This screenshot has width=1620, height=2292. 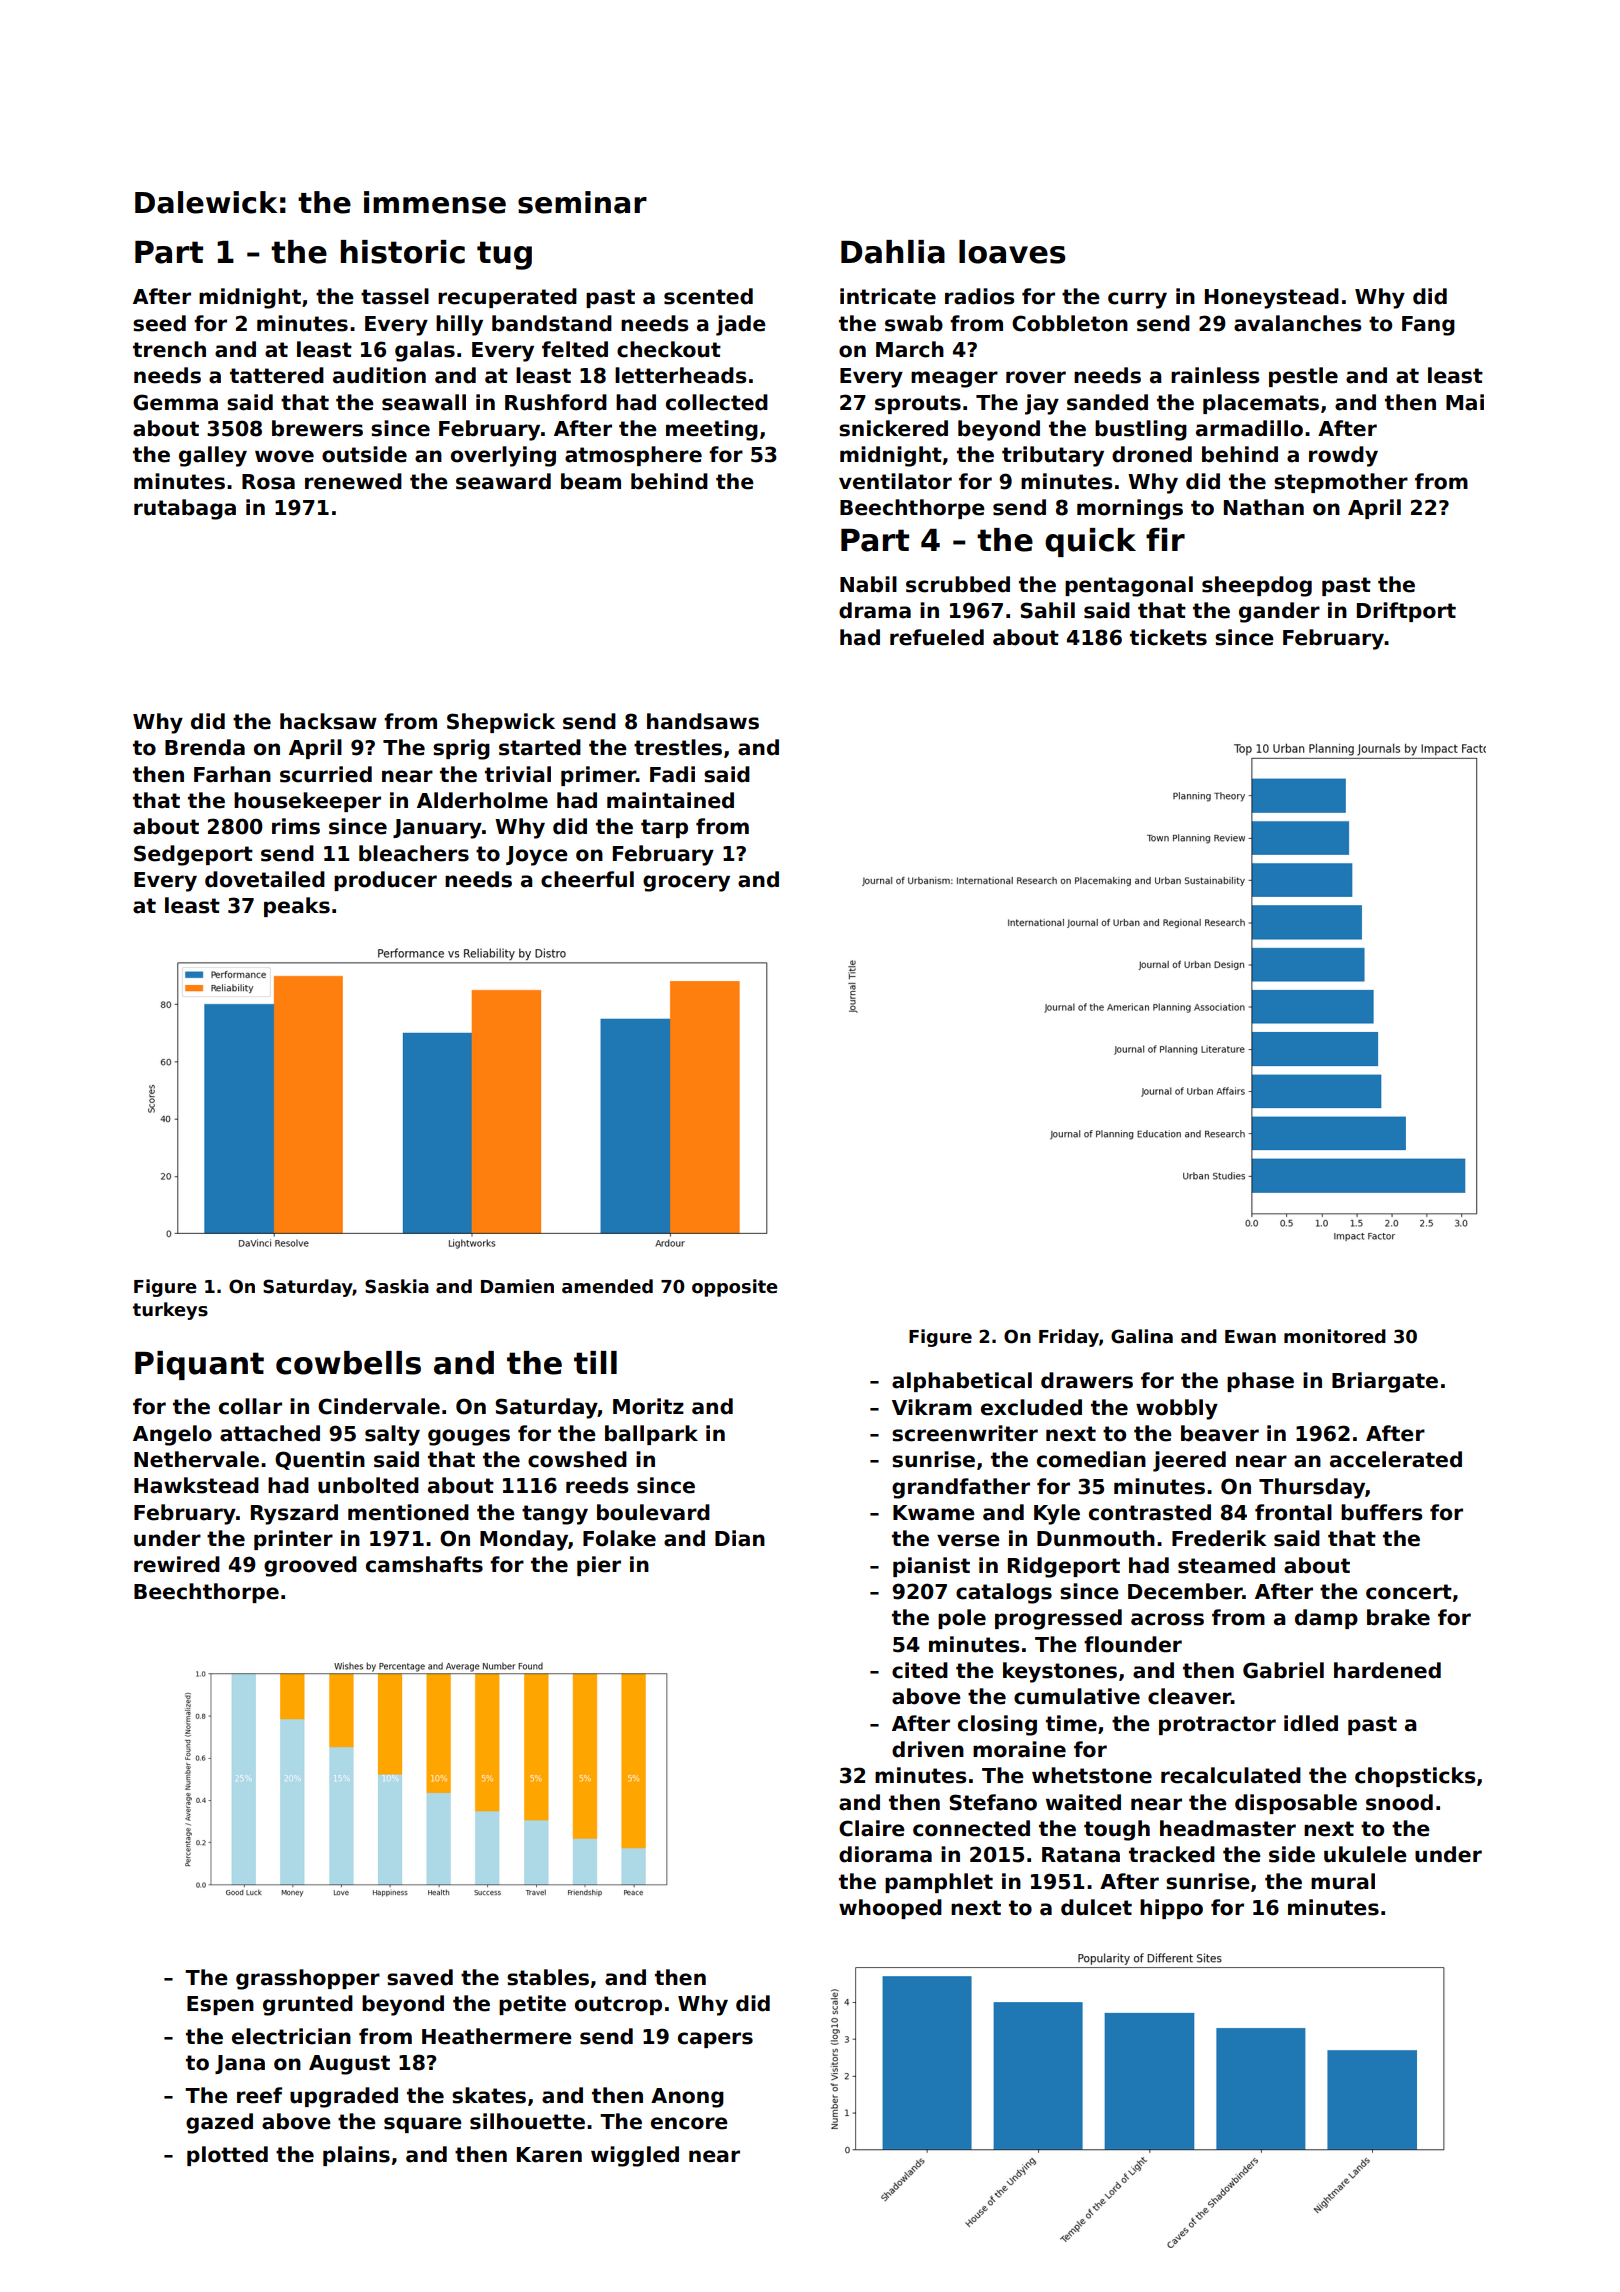 What do you see at coordinates (968, 1540) in the screenshot?
I see `verse` at bounding box center [968, 1540].
